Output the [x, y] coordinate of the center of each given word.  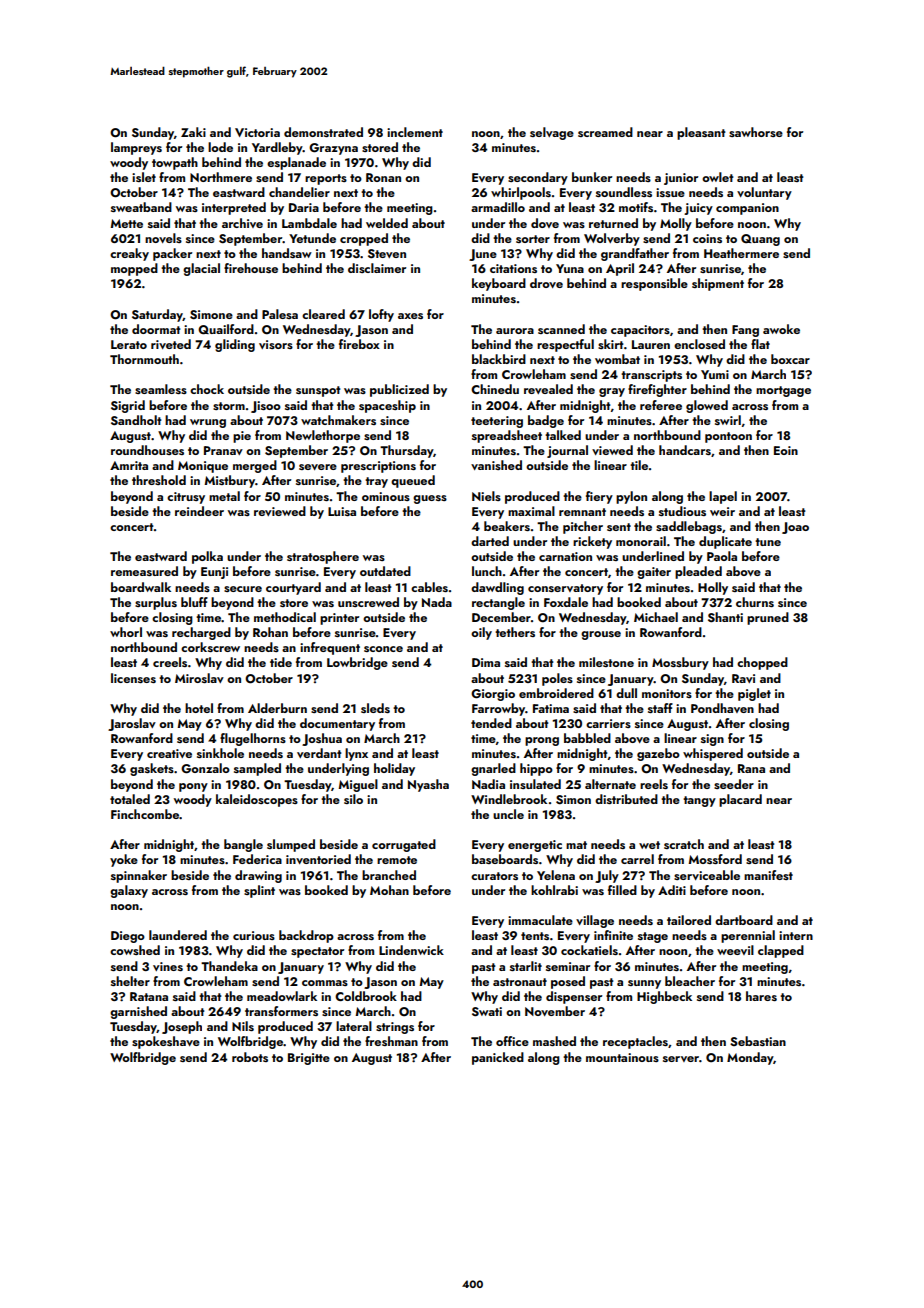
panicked [498, 1058]
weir [722, 511]
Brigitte [309, 1059]
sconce [383, 649]
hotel [199, 708]
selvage [552, 133]
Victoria [257, 132]
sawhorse [756, 132]
